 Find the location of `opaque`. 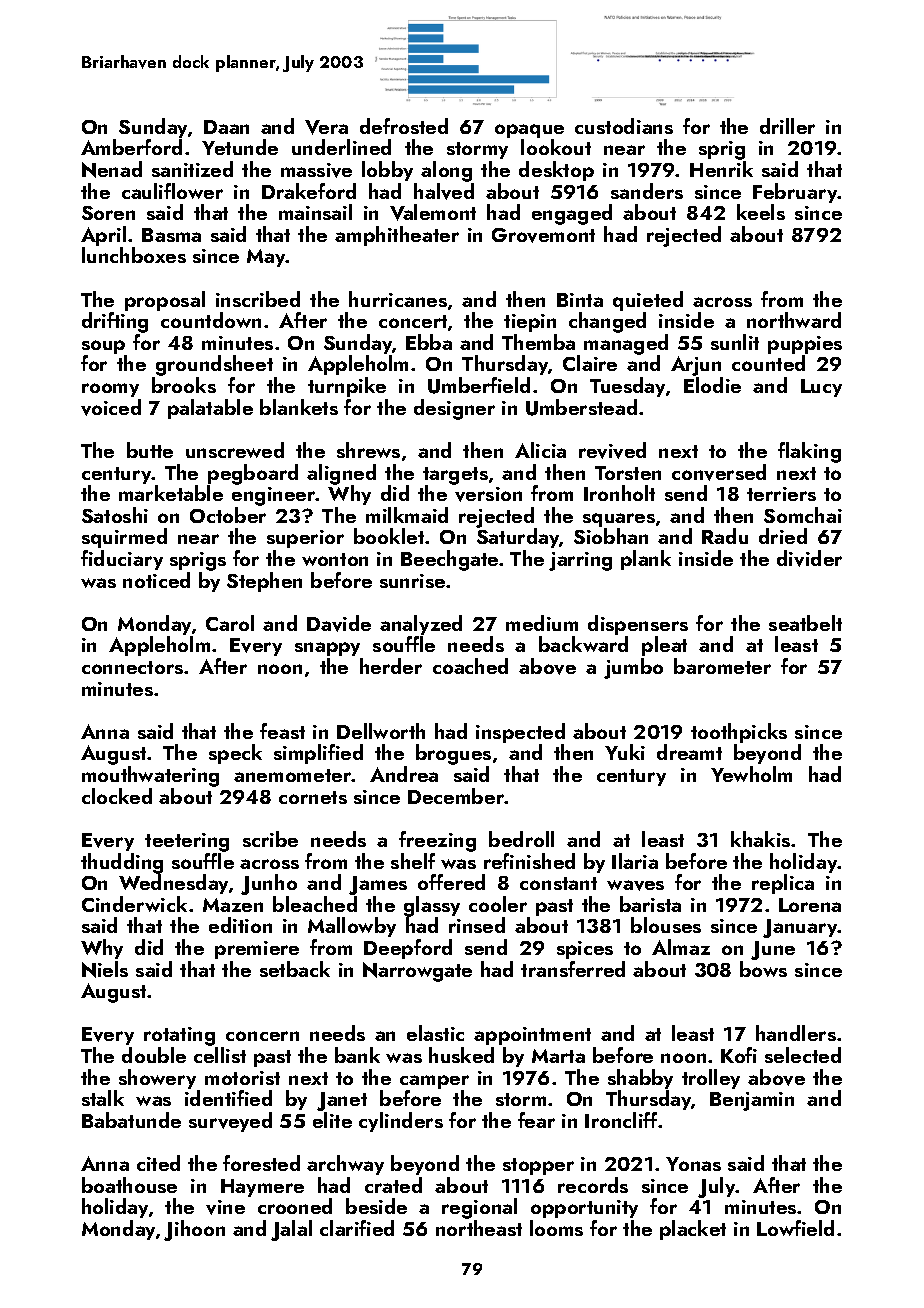

opaque is located at coordinates (529, 131).
